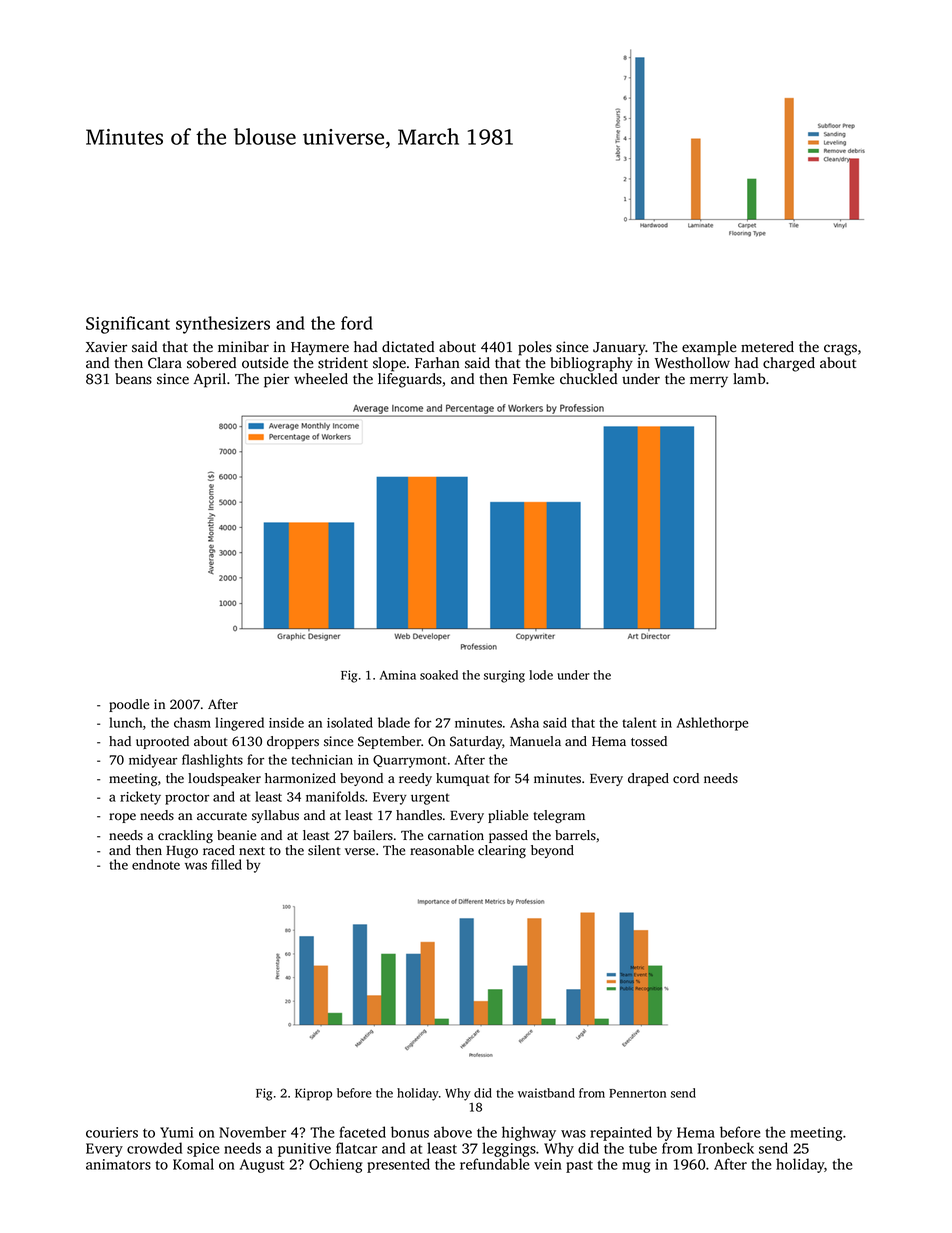  What do you see at coordinates (156, 864) in the screenshot?
I see `endnote` at bounding box center [156, 864].
